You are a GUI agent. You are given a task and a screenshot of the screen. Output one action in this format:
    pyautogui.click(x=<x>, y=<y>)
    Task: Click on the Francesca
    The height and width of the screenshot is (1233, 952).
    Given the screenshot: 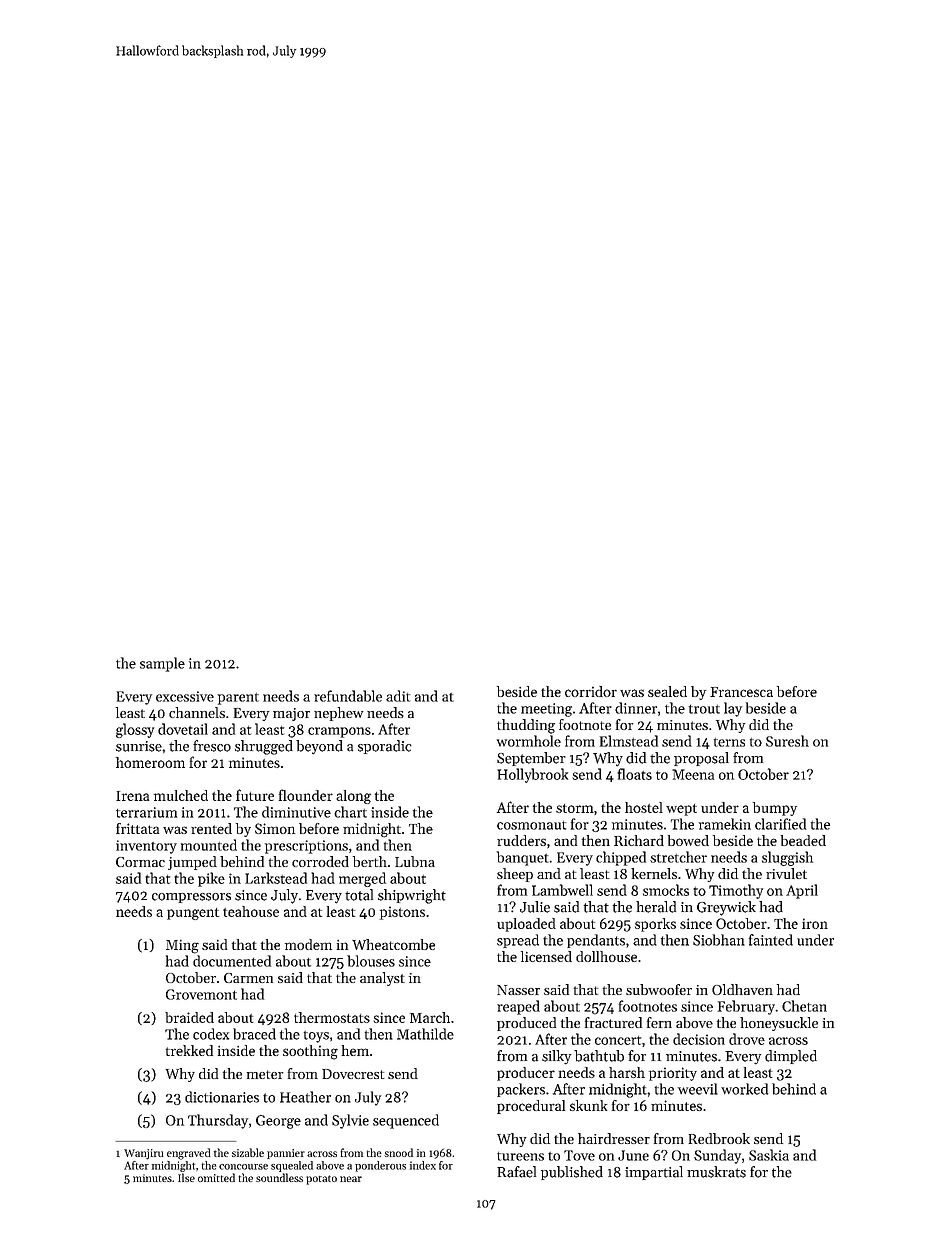 What is the action you would take?
    pyautogui.click(x=741, y=692)
